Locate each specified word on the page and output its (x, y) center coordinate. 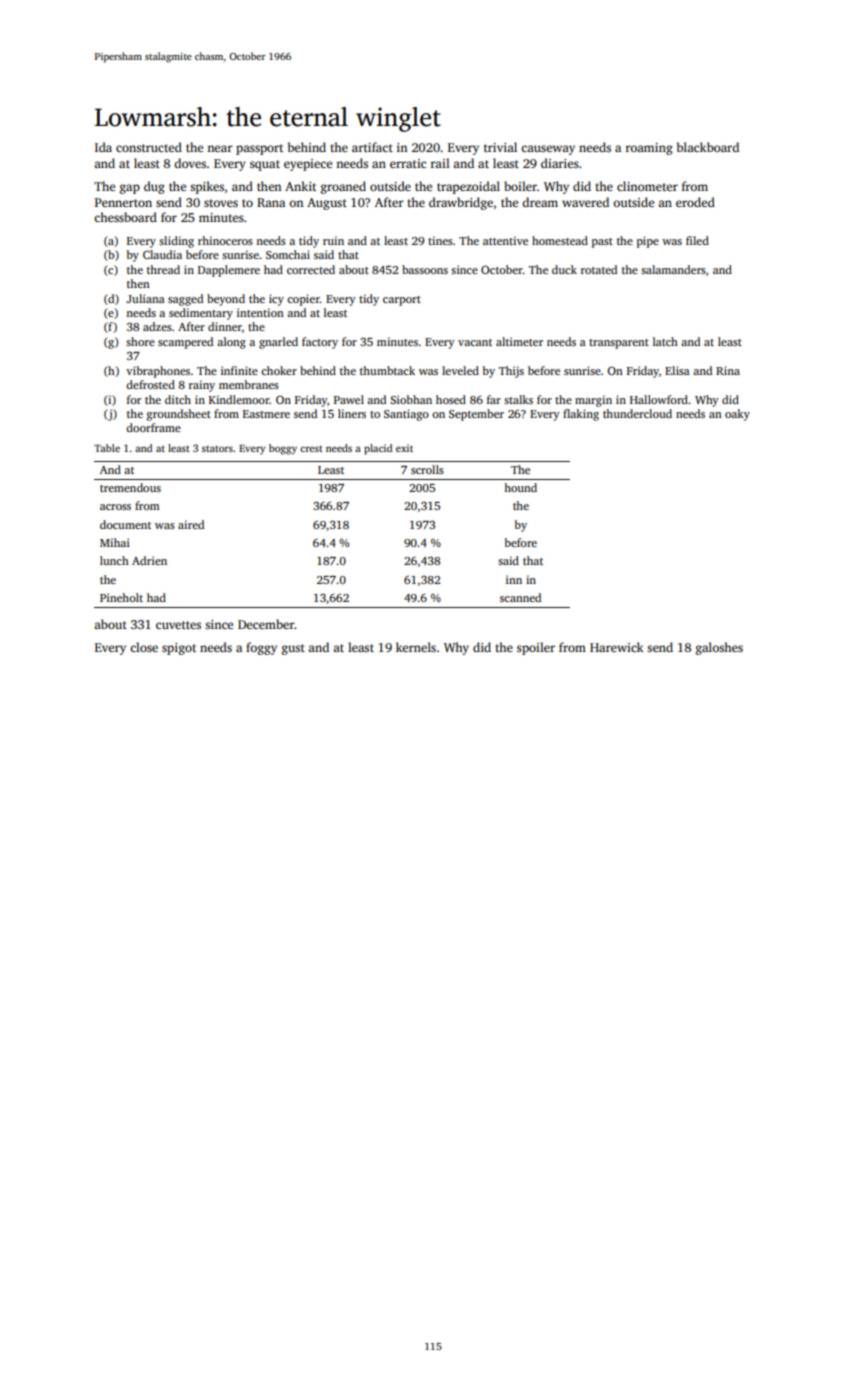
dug (154, 187)
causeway (548, 150)
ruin (333, 240)
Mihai (115, 542)
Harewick (617, 647)
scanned (520, 597)
